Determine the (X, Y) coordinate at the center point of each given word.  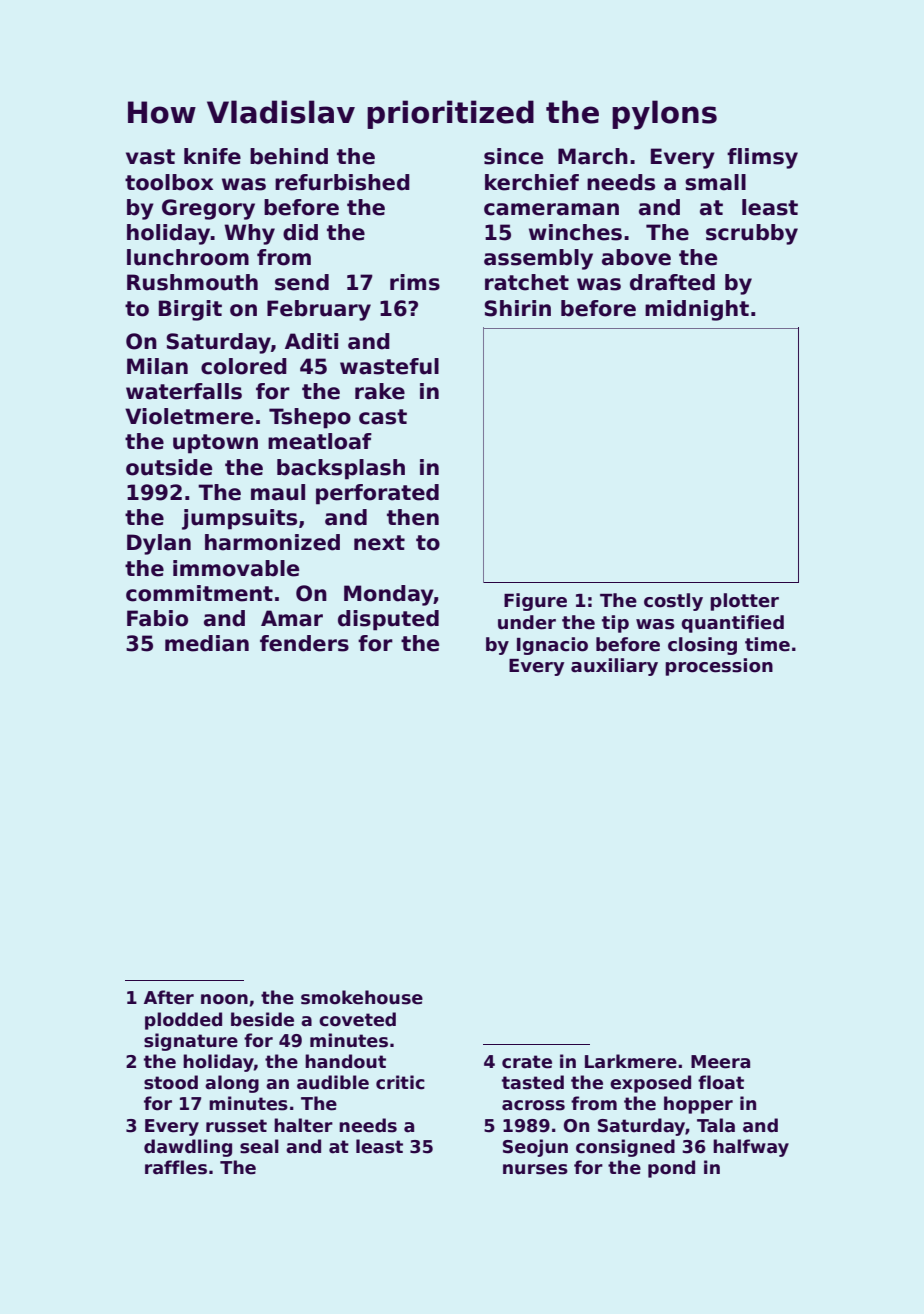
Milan (157, 366)
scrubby (752, 234)
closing (702, 646)
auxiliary (614, 667)
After (169, 997)
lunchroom (188, 257)
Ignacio (552, 646)
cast (383, 417)
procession (719, 667)
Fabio (157, 618)
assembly (538, 259)
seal (259, 1146)
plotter (744, 602)
